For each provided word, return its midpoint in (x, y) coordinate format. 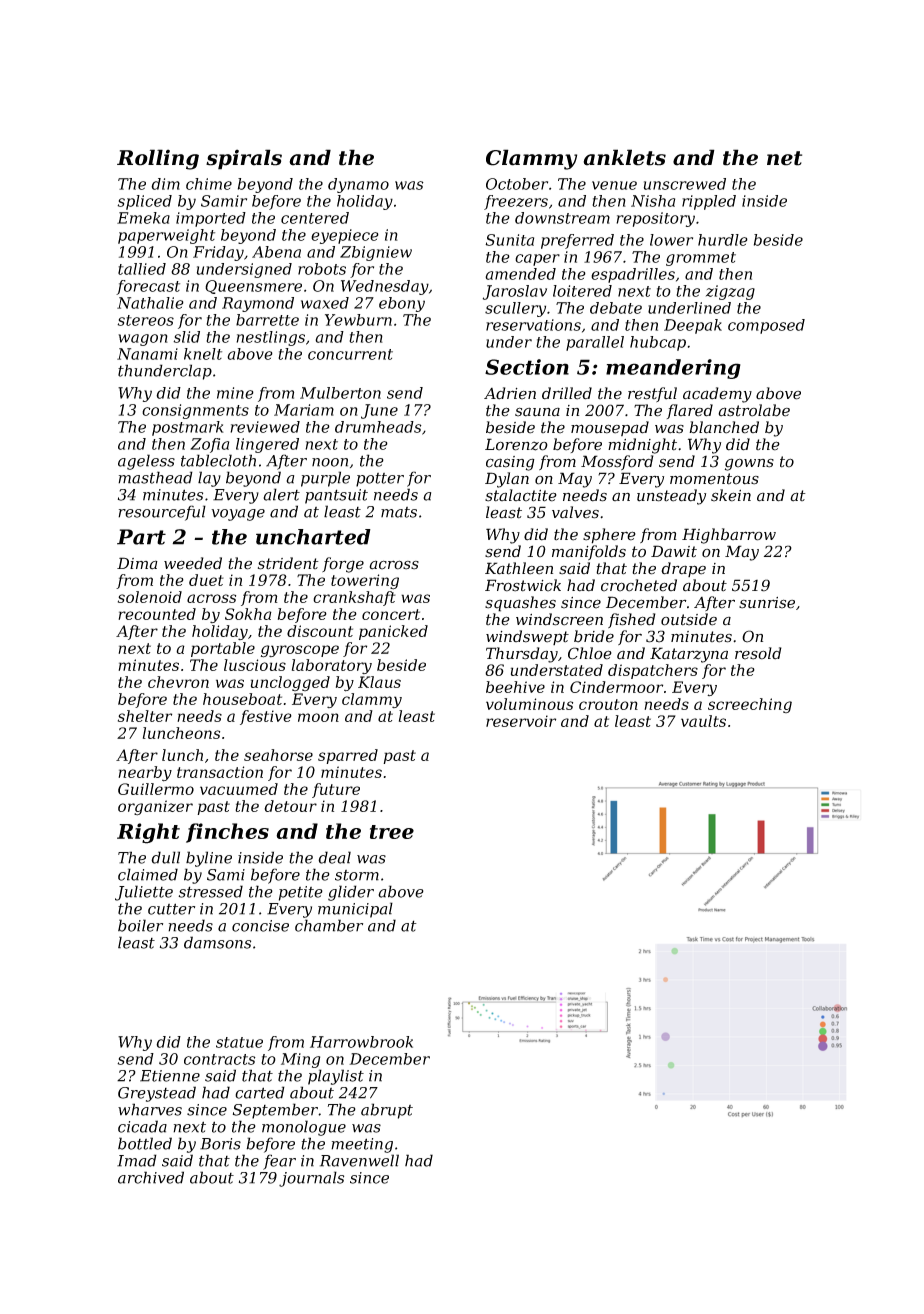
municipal (355, 910)
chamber (329, 925)
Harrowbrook (361, 1042)
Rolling (158, 159)
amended (520, 274)
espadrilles (633, 275)
